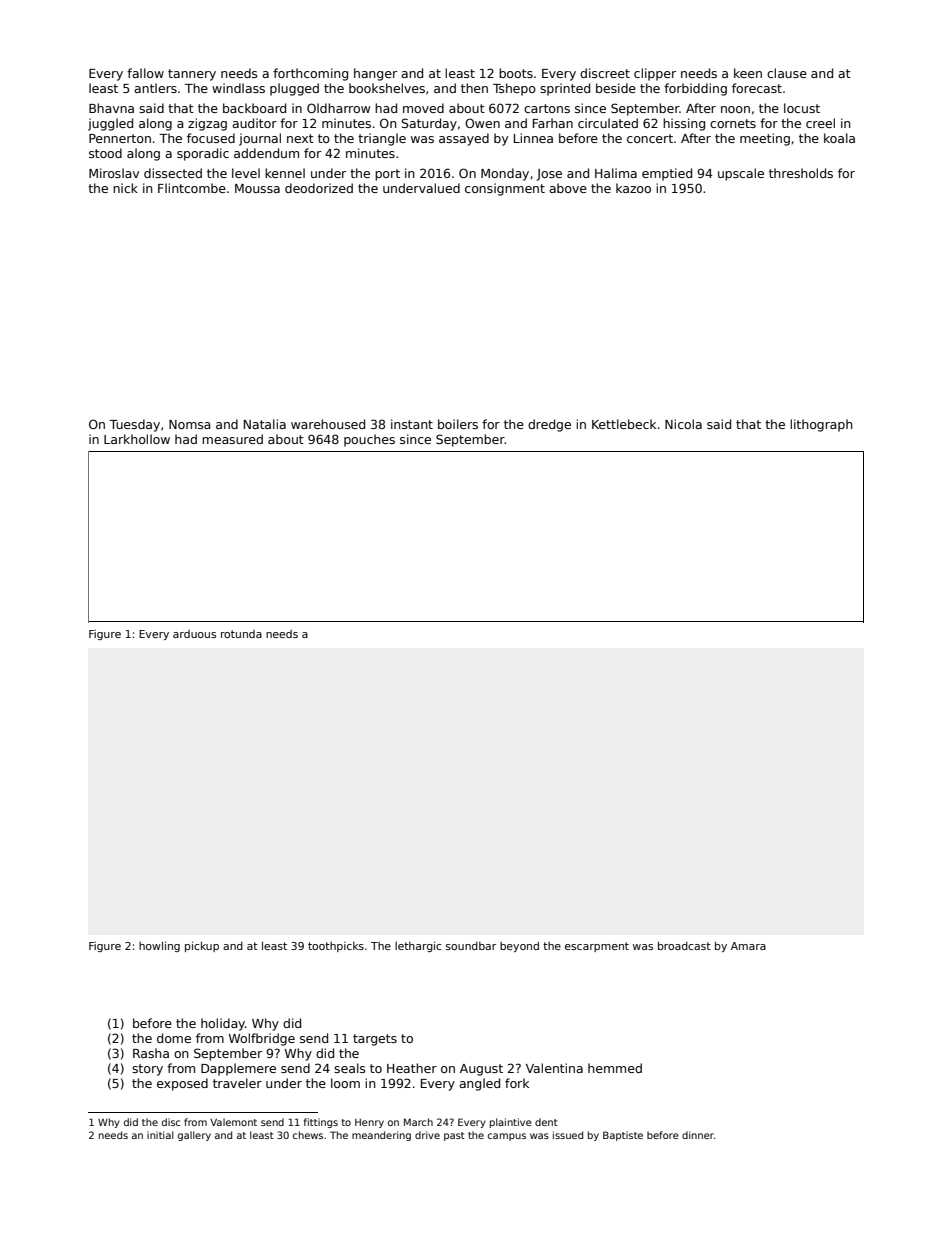 The width and height of the screenshot is (952, 1233). I want to click on issued, so click(568, 1135).
